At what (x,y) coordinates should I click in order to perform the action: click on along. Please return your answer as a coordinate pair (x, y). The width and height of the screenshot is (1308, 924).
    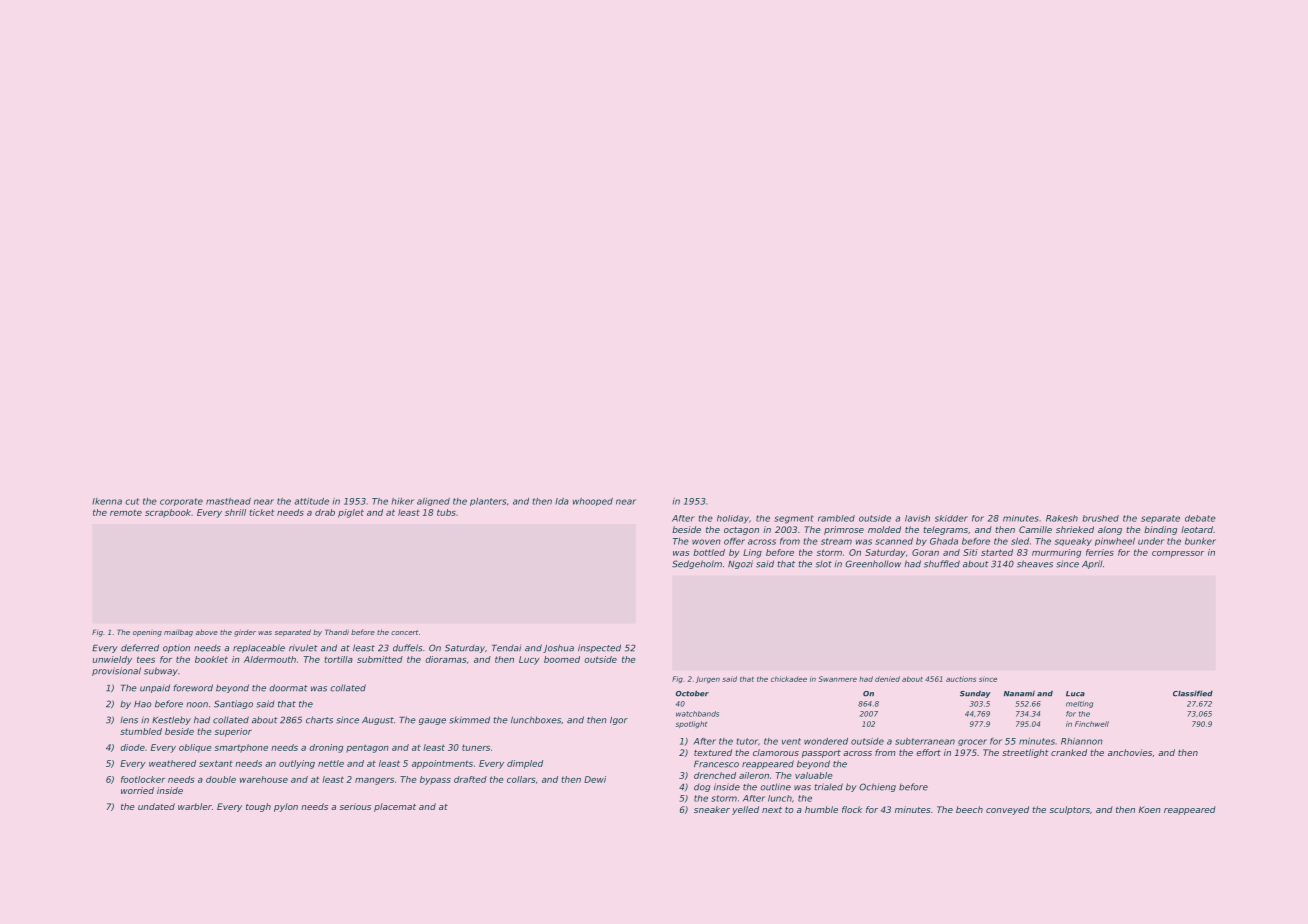
    Looking at the image, I should click on (1110, 530).
